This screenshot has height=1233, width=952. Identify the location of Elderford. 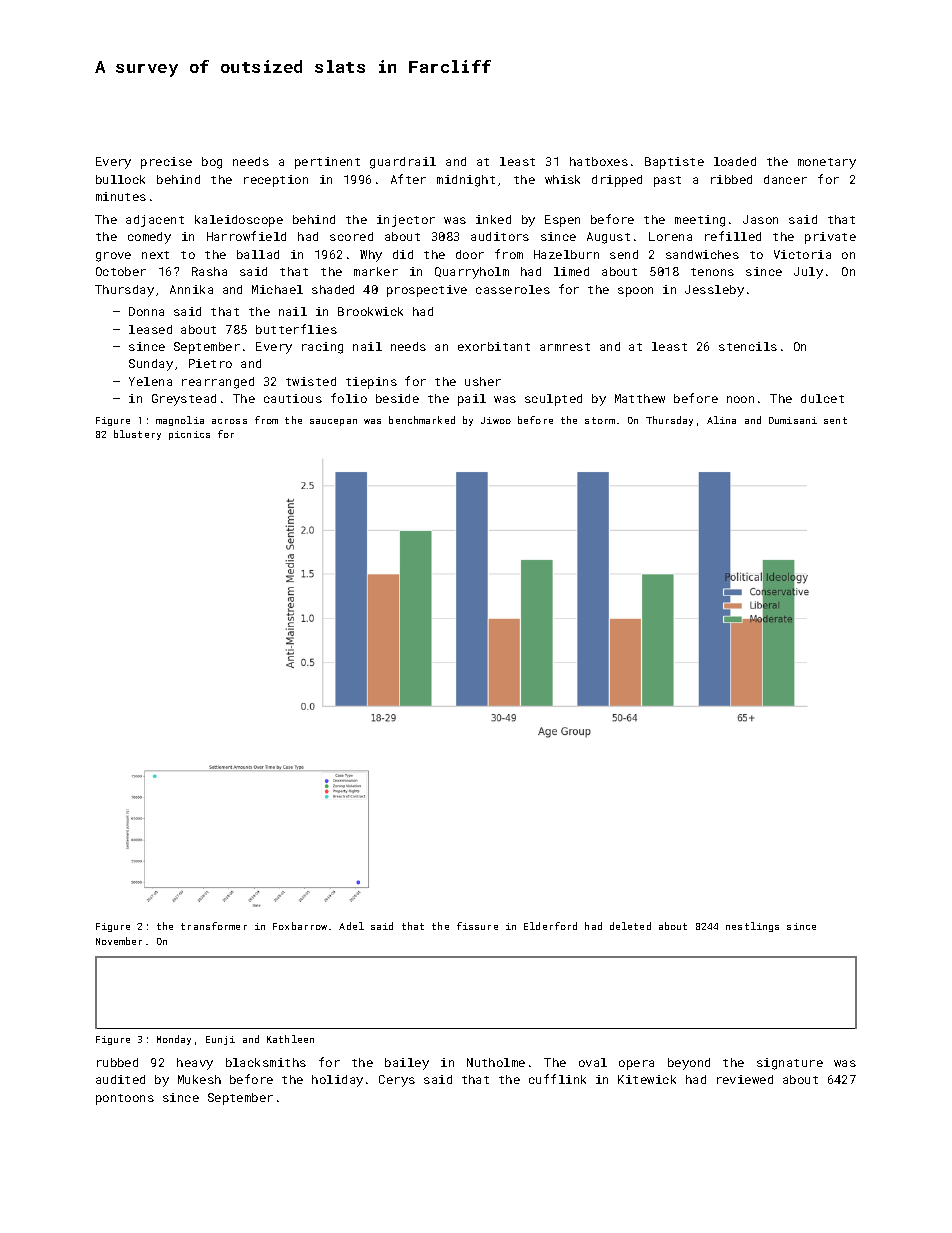
(550, 926).
